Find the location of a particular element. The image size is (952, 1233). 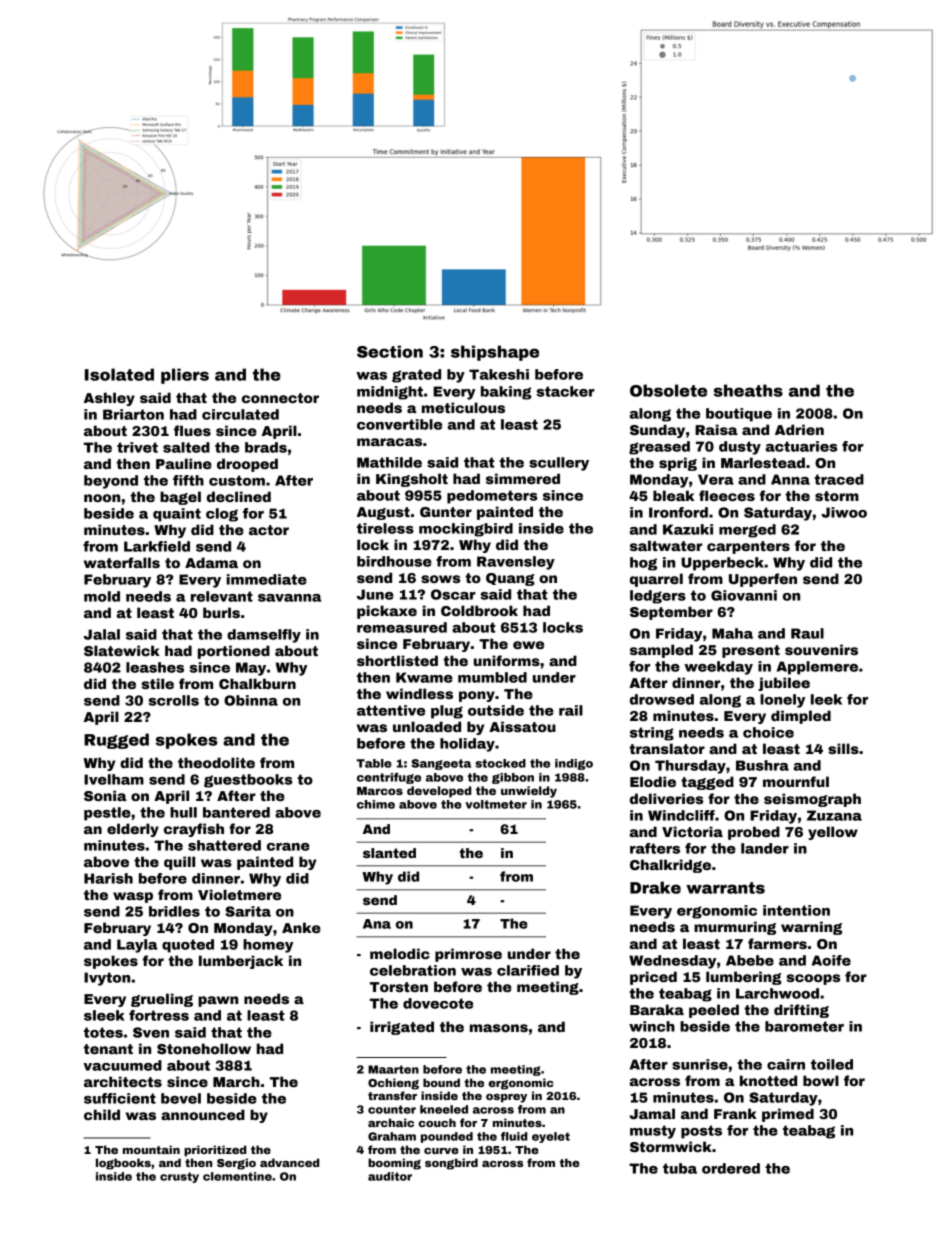

auditor is located at coordinates (390, 1176).
